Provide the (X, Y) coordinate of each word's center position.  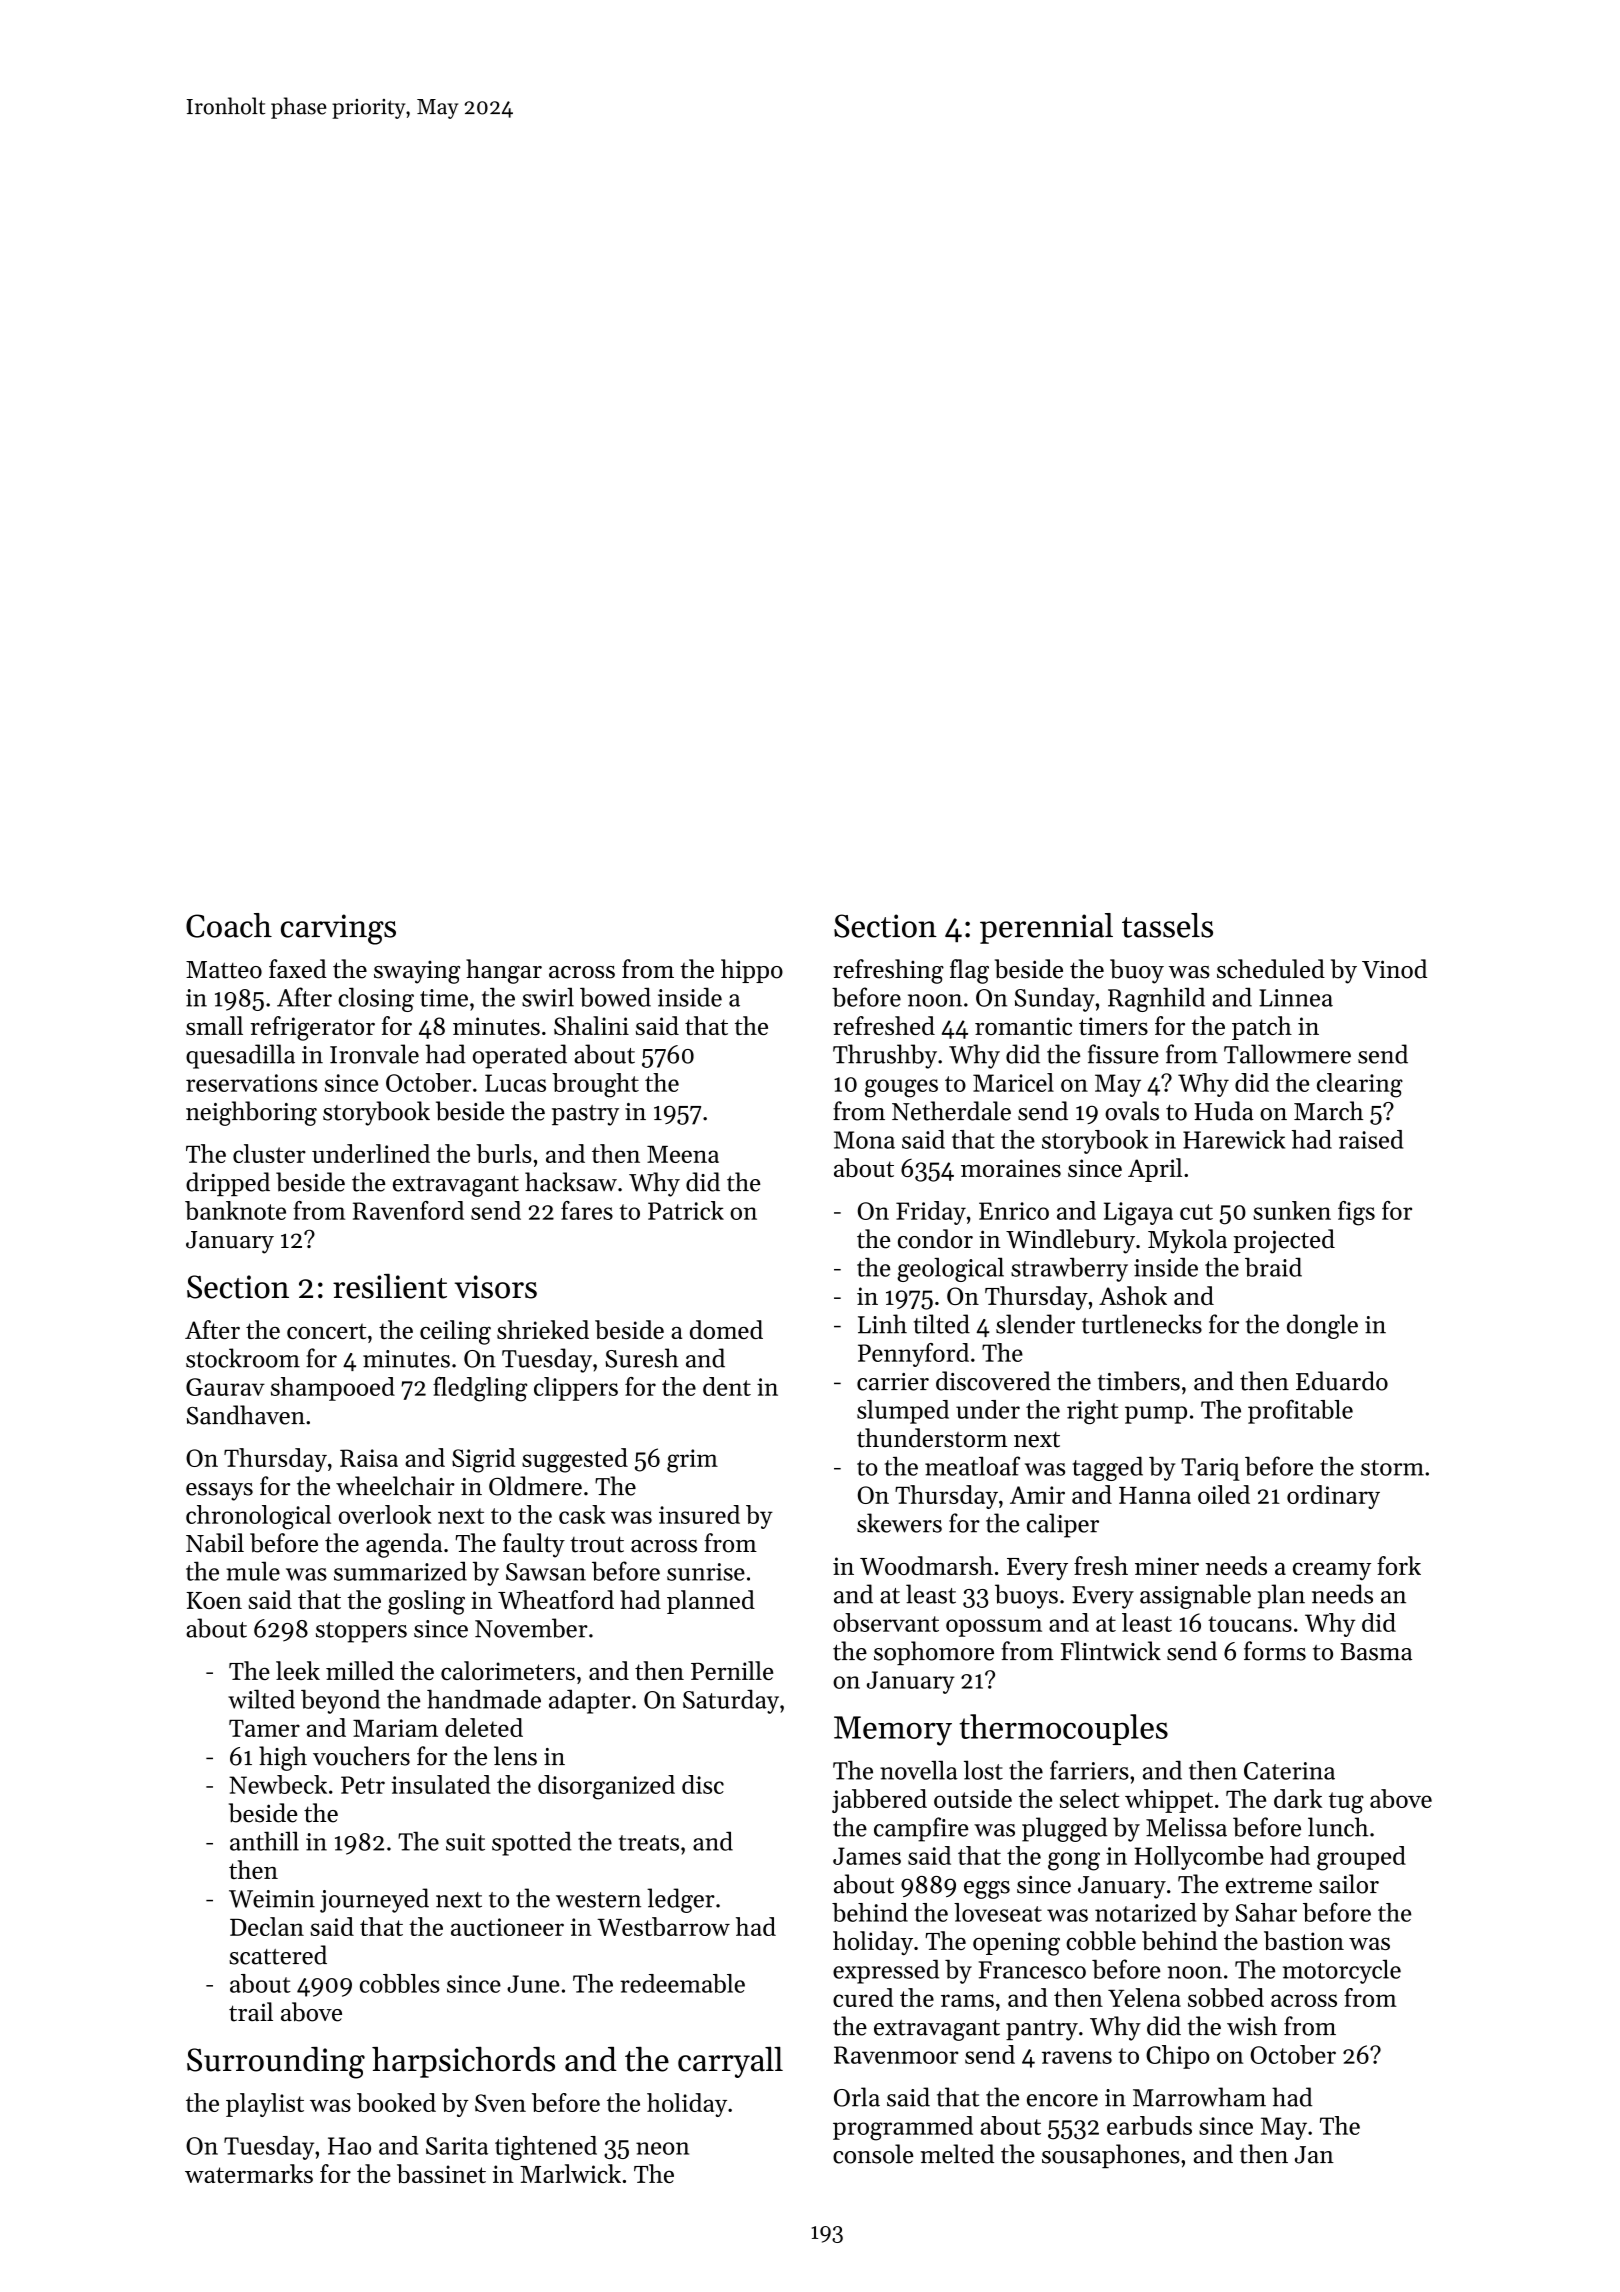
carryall (730, 2062)
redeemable (682, 1983)
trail (251, 2012)
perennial (1046, 928)
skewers (899, 1523)
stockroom (243, 1358)
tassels (1167, 925)
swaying (417, 972)
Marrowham (1199, 2097)
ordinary (1333, 1497)
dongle (1322, 1326)
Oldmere (535, 1486)
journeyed (374, 1900)
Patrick (686, 1210)
